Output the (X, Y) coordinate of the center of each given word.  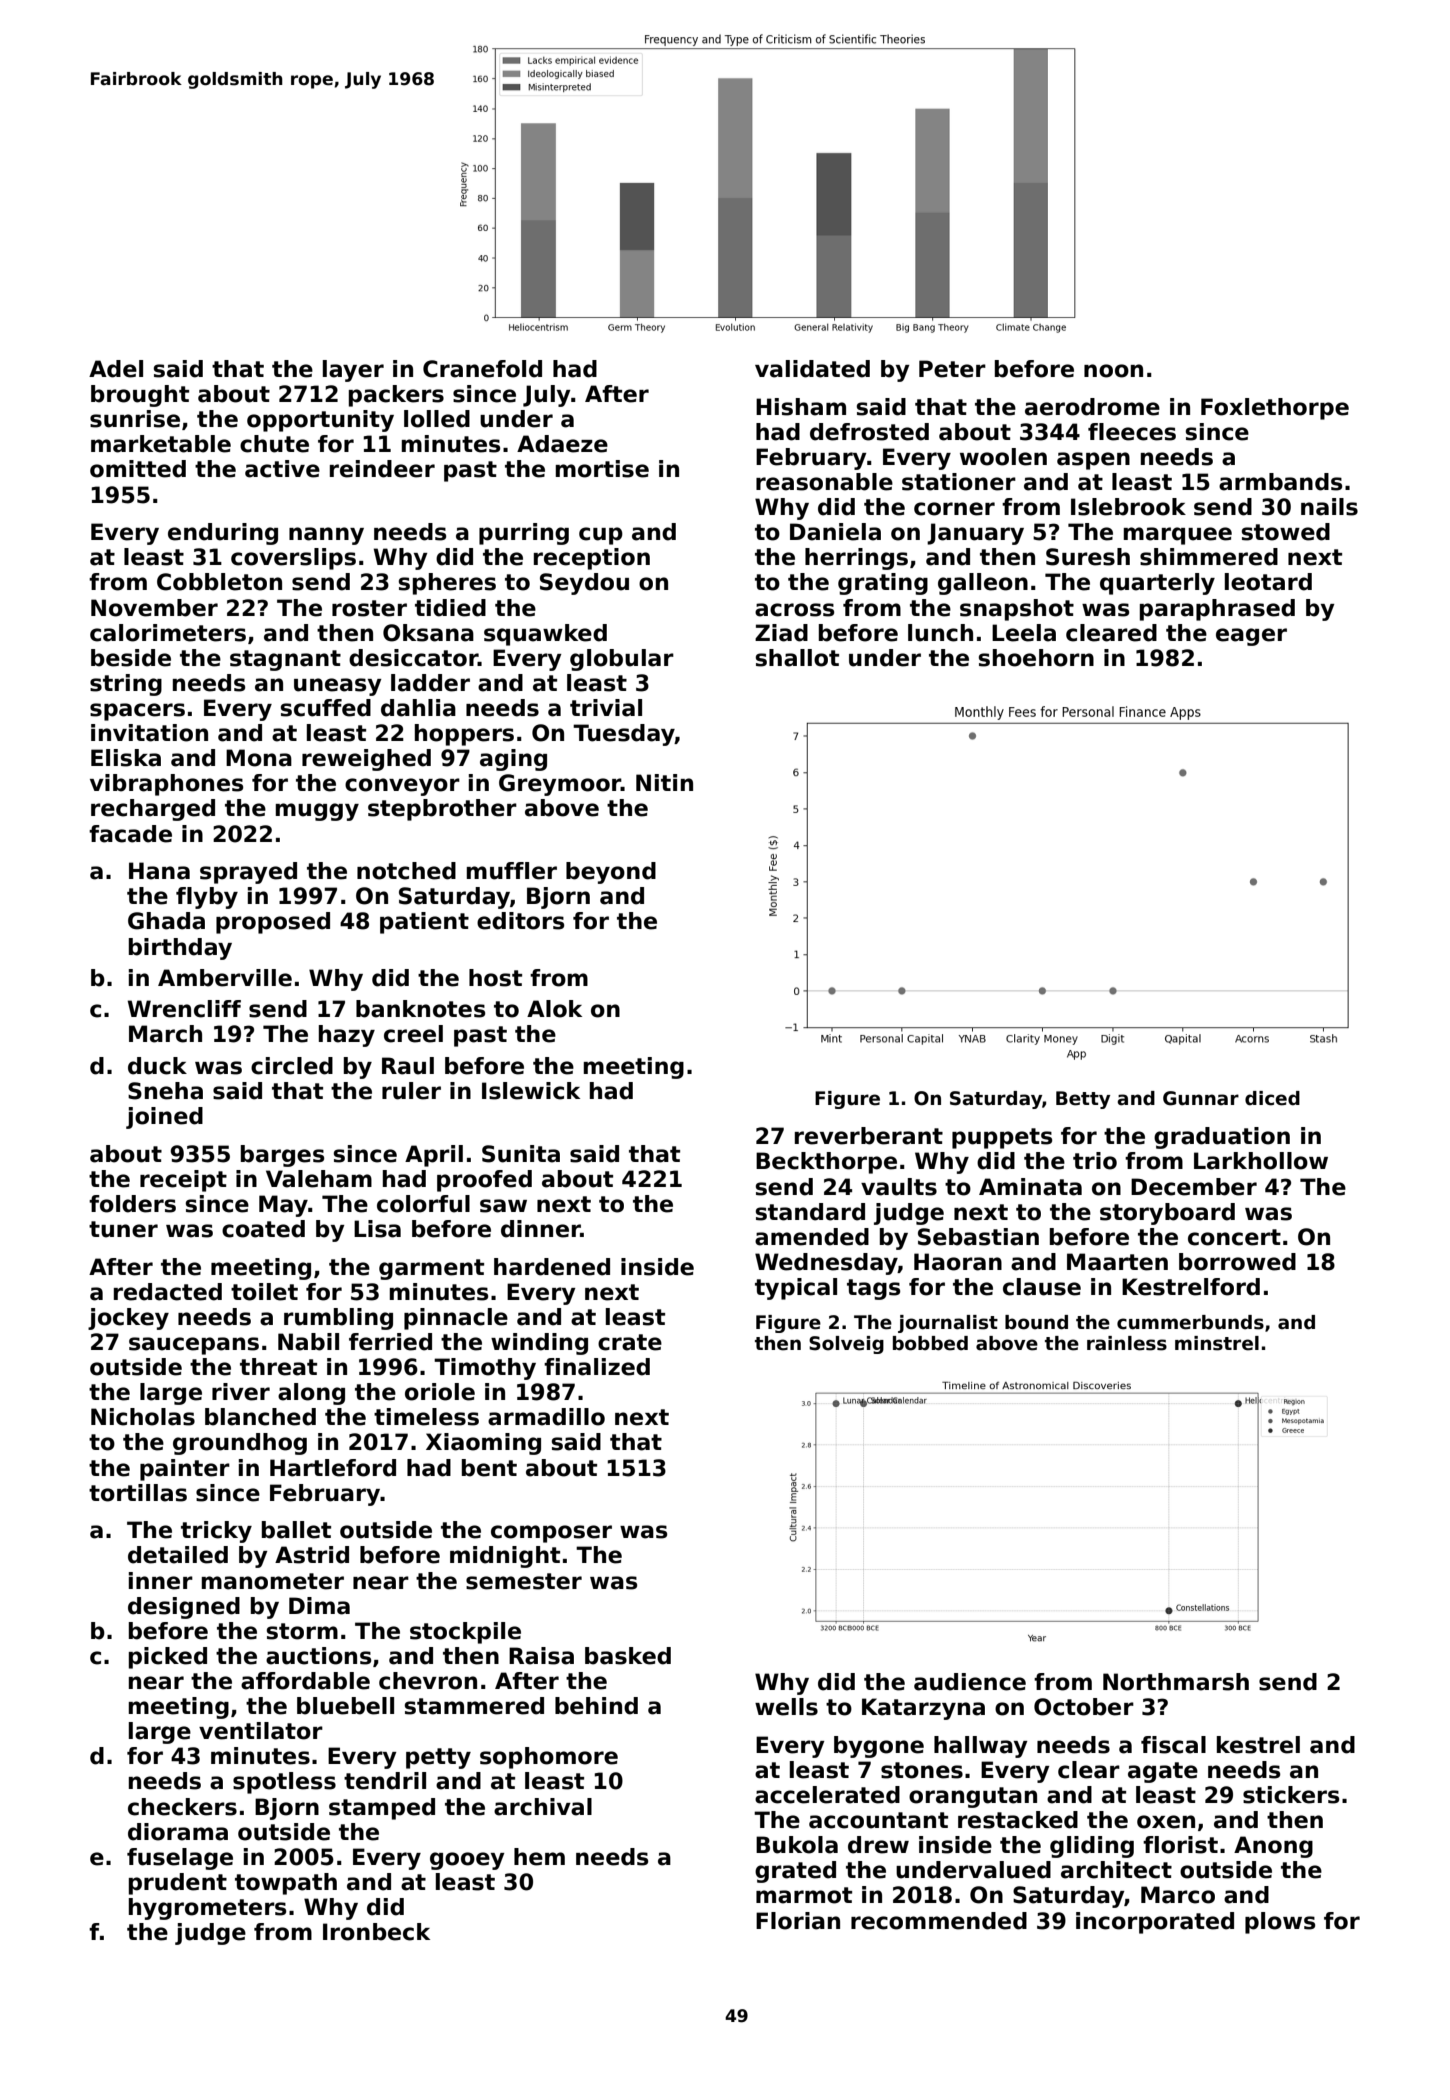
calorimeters (168, 633)
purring (524, 534)
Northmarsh (1176, 1682)
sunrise (135, 419)
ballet (296, 1530)
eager (1251, 637)
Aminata (1030, 1187)
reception (592, 559)
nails (1329, 507)
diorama (178, 1832)
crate (630, 1342)
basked (628, 1656)
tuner (123, 1229)
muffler (512, 871)
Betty (1083, 1100)
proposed (273, 923)
